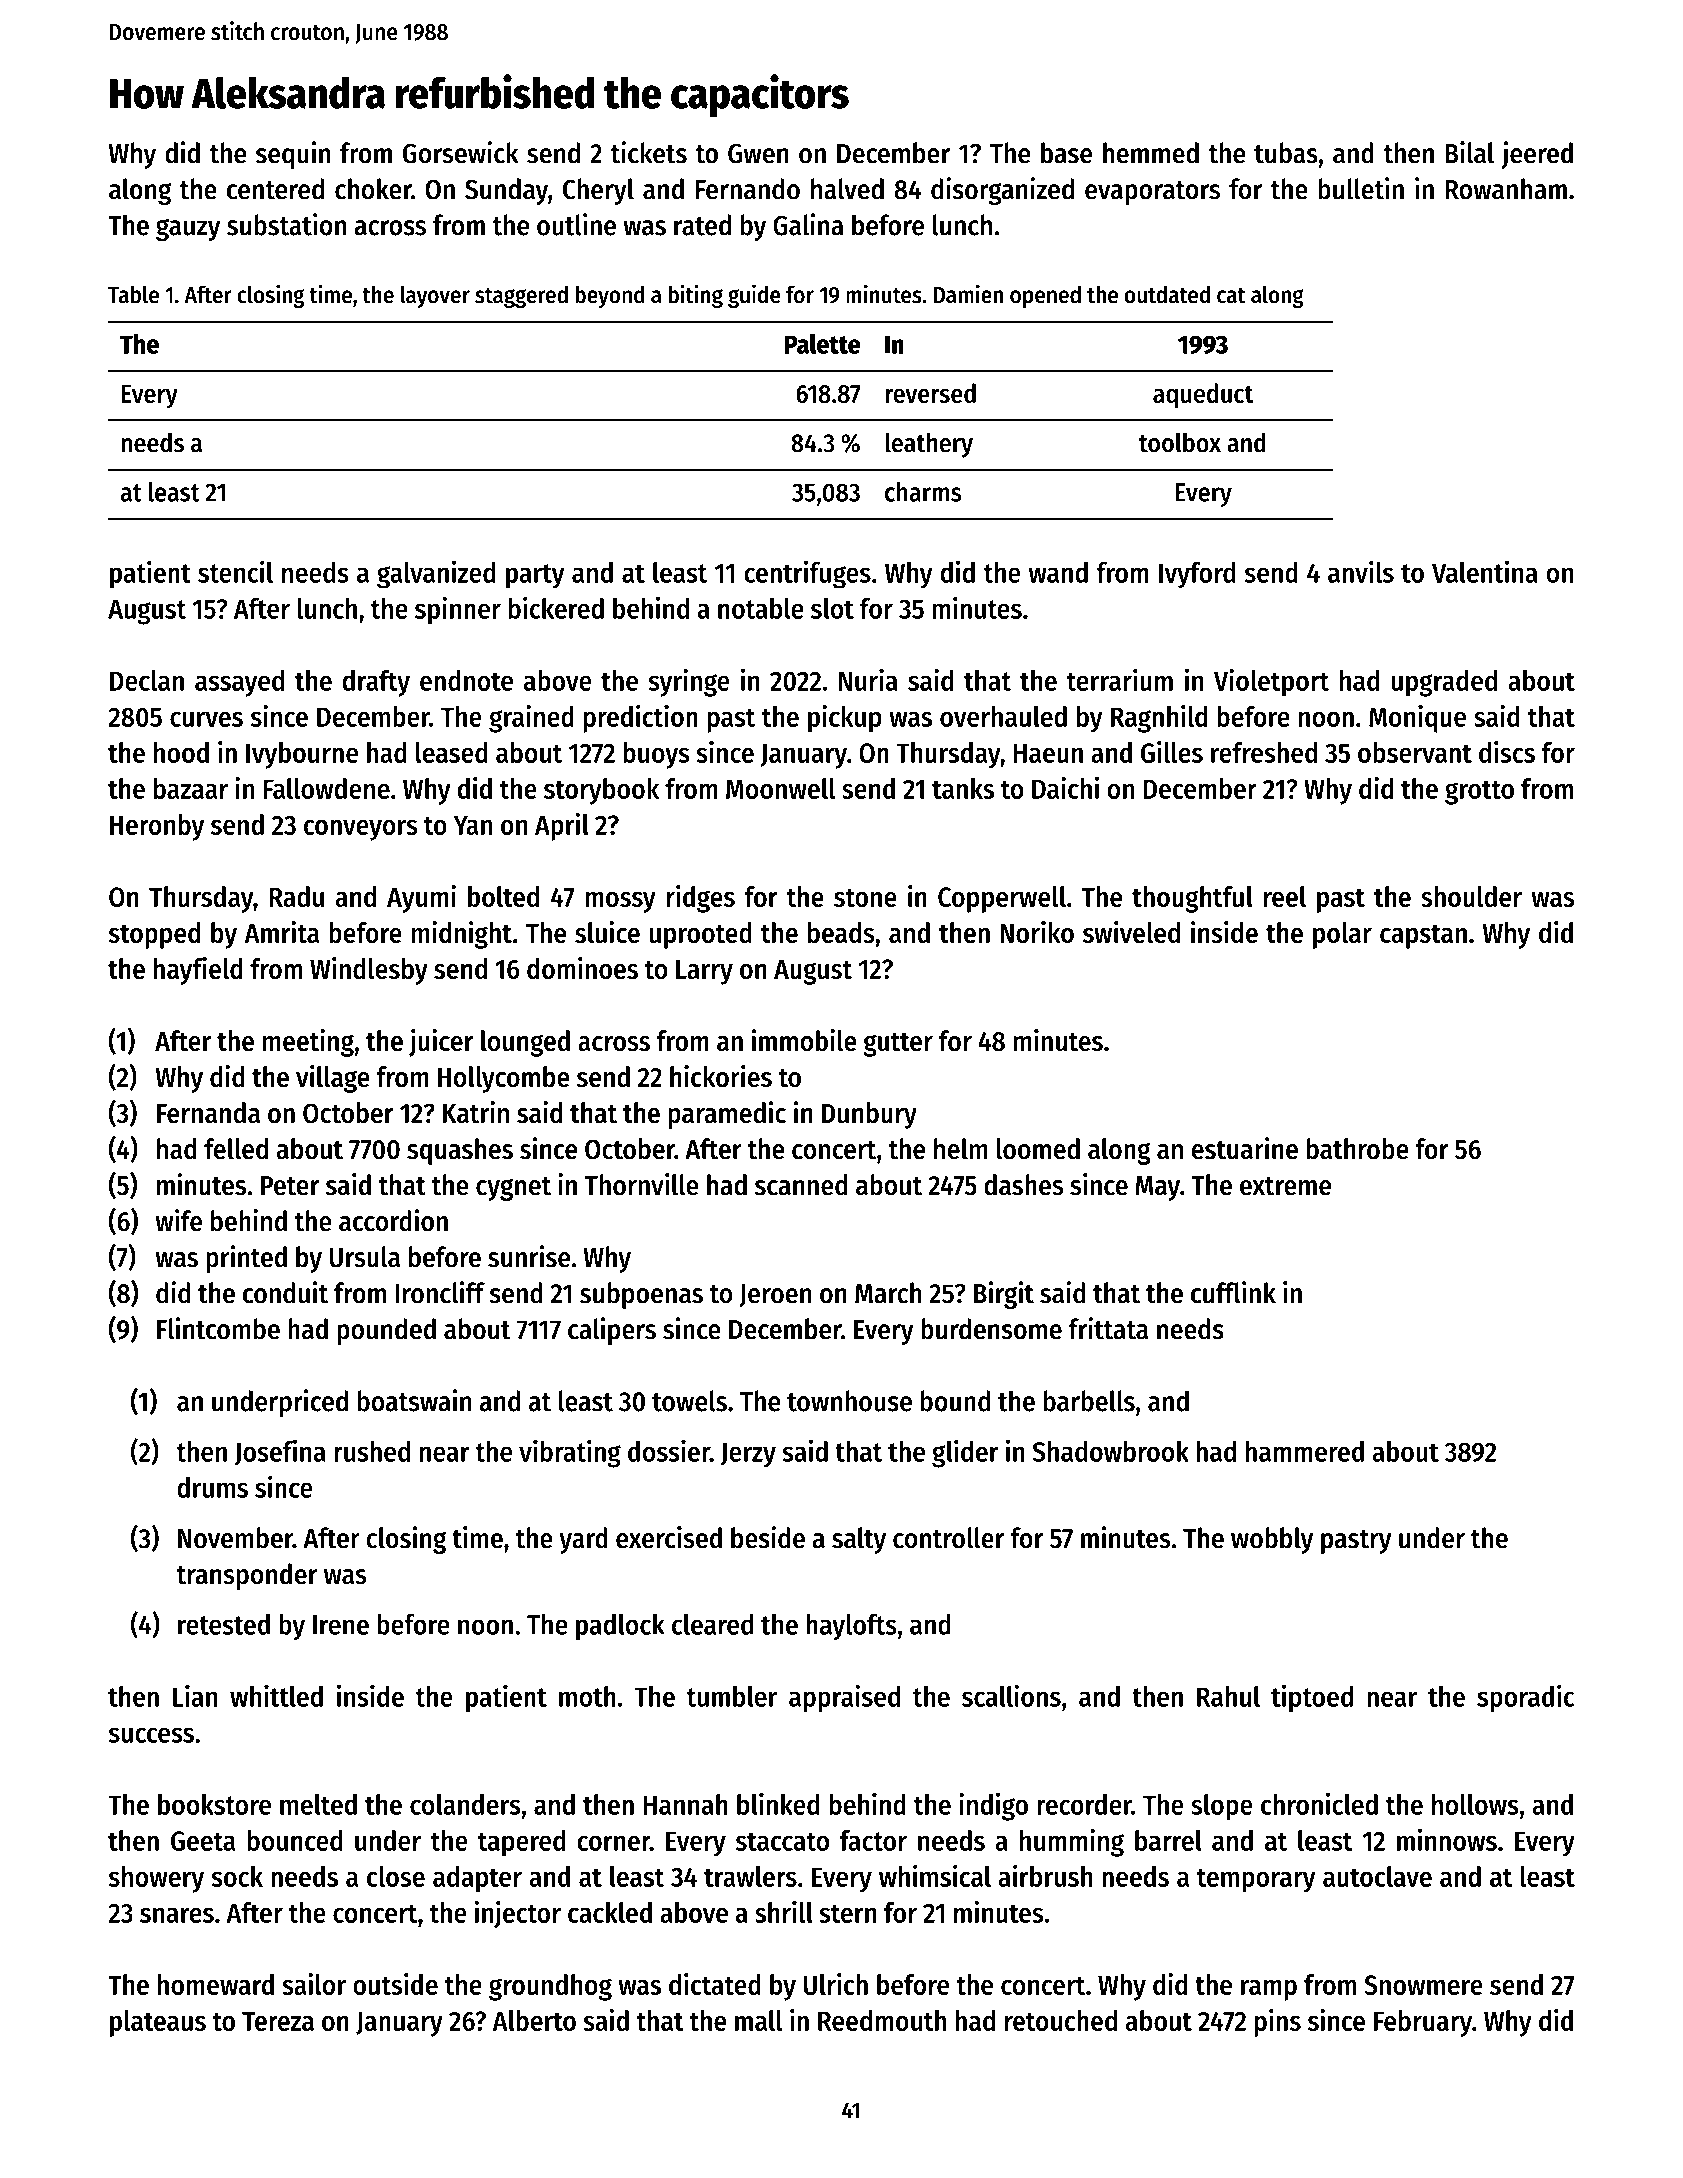 The height and width of the screenshot is (2178, 1683). What do you see at coordinates (1506, 189) in the screenshot?
I see `Rowanham` at bounding box center [1506, 189].
